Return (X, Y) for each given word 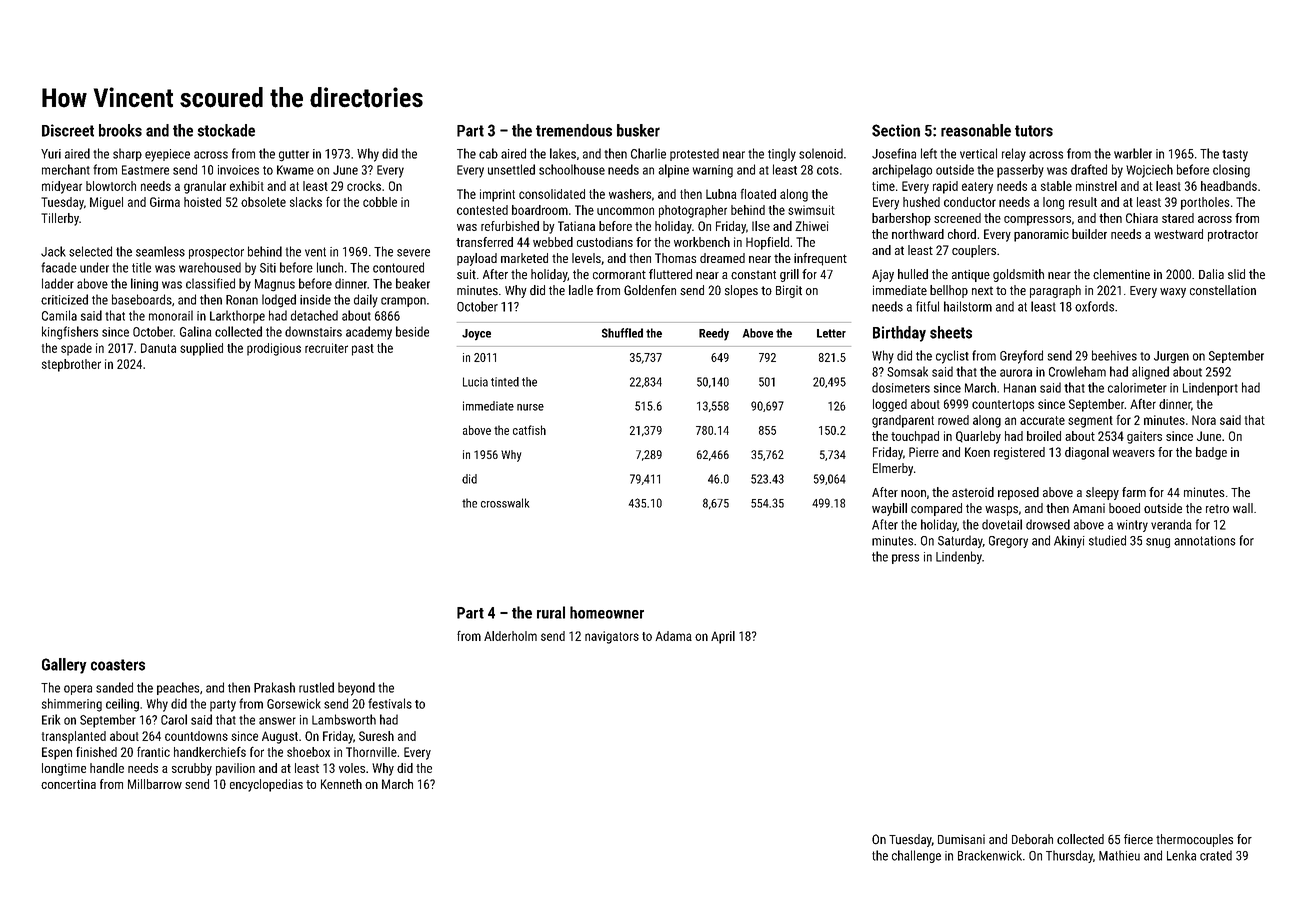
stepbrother (71, 365)
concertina (68, 784)
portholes (1205, 203)
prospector (216, 253)
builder (1089, 234)
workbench (702, 242)
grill (789, 275)
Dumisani (961, 839)
